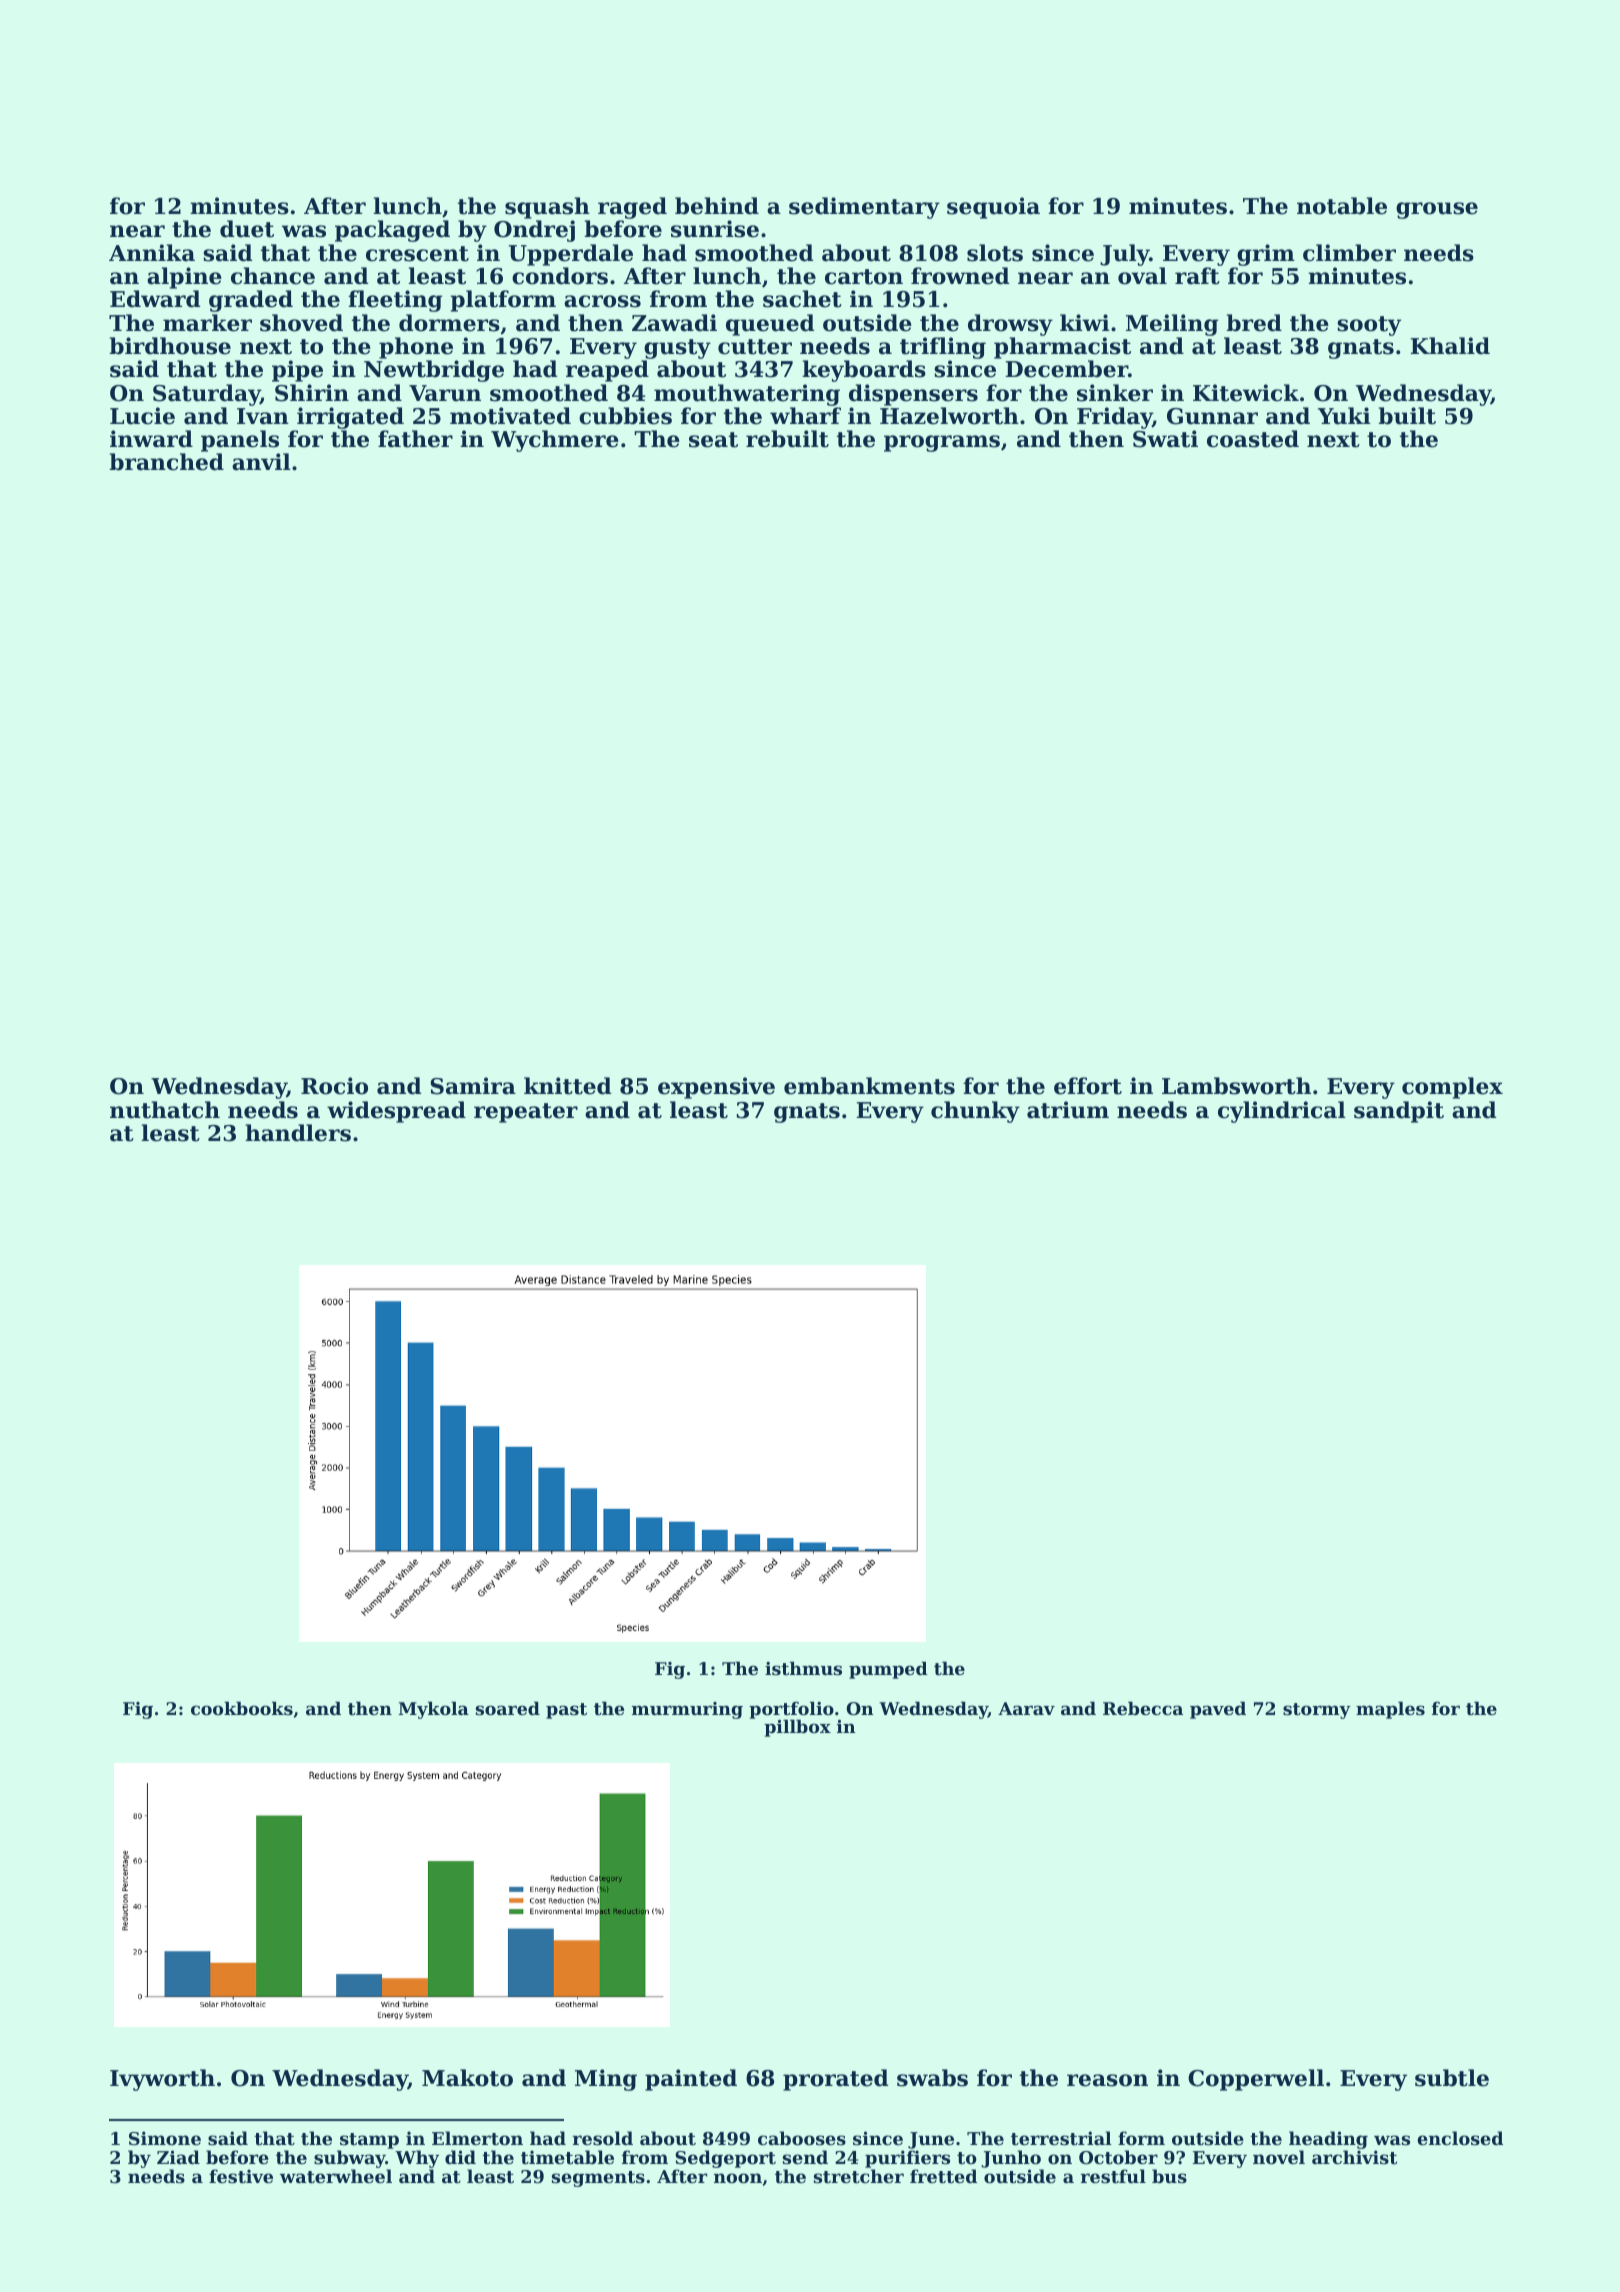  I want to click on pumped, so click(888, 1670).
